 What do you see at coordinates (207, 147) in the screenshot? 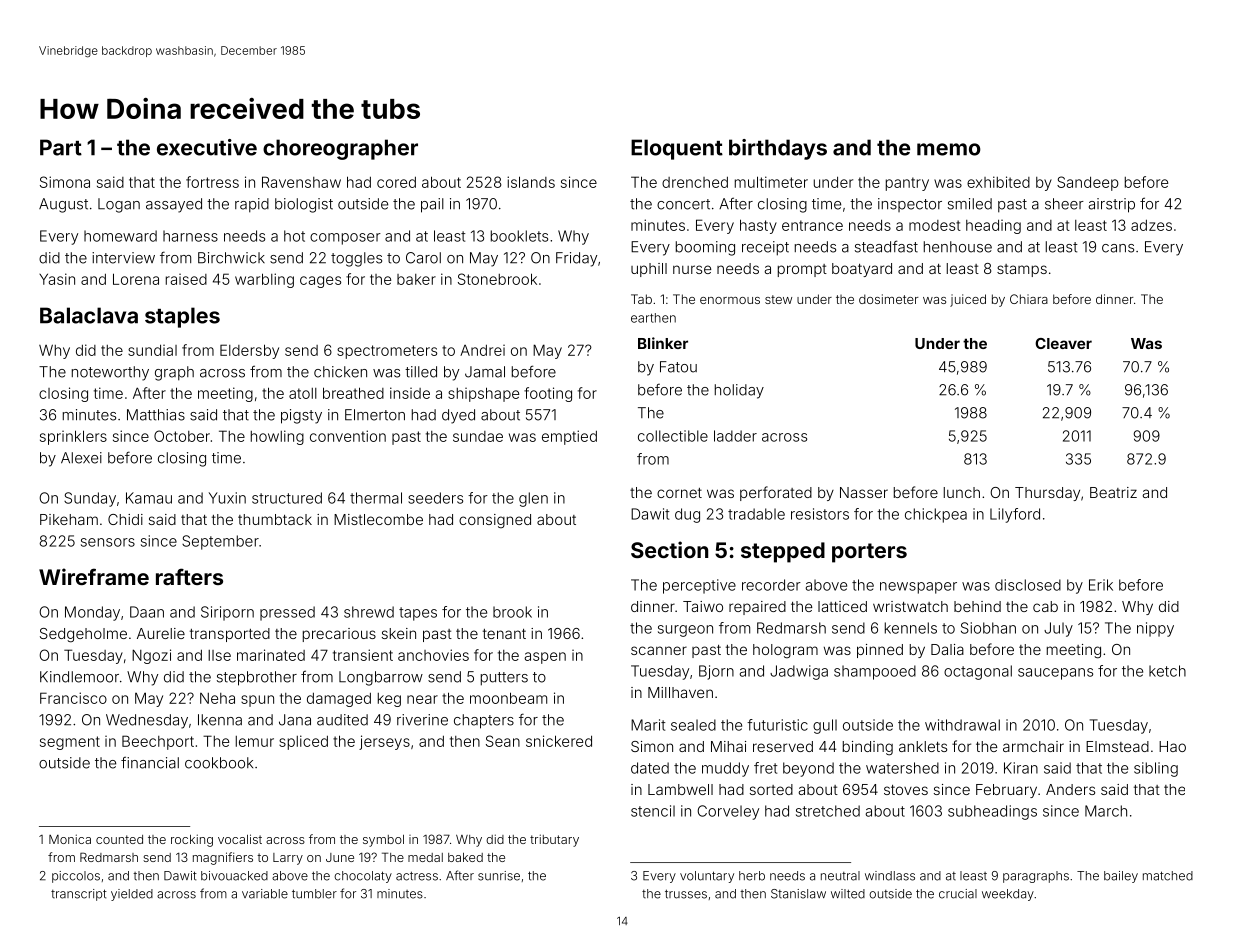
I see `executive` at bounding box center [207, 147].
